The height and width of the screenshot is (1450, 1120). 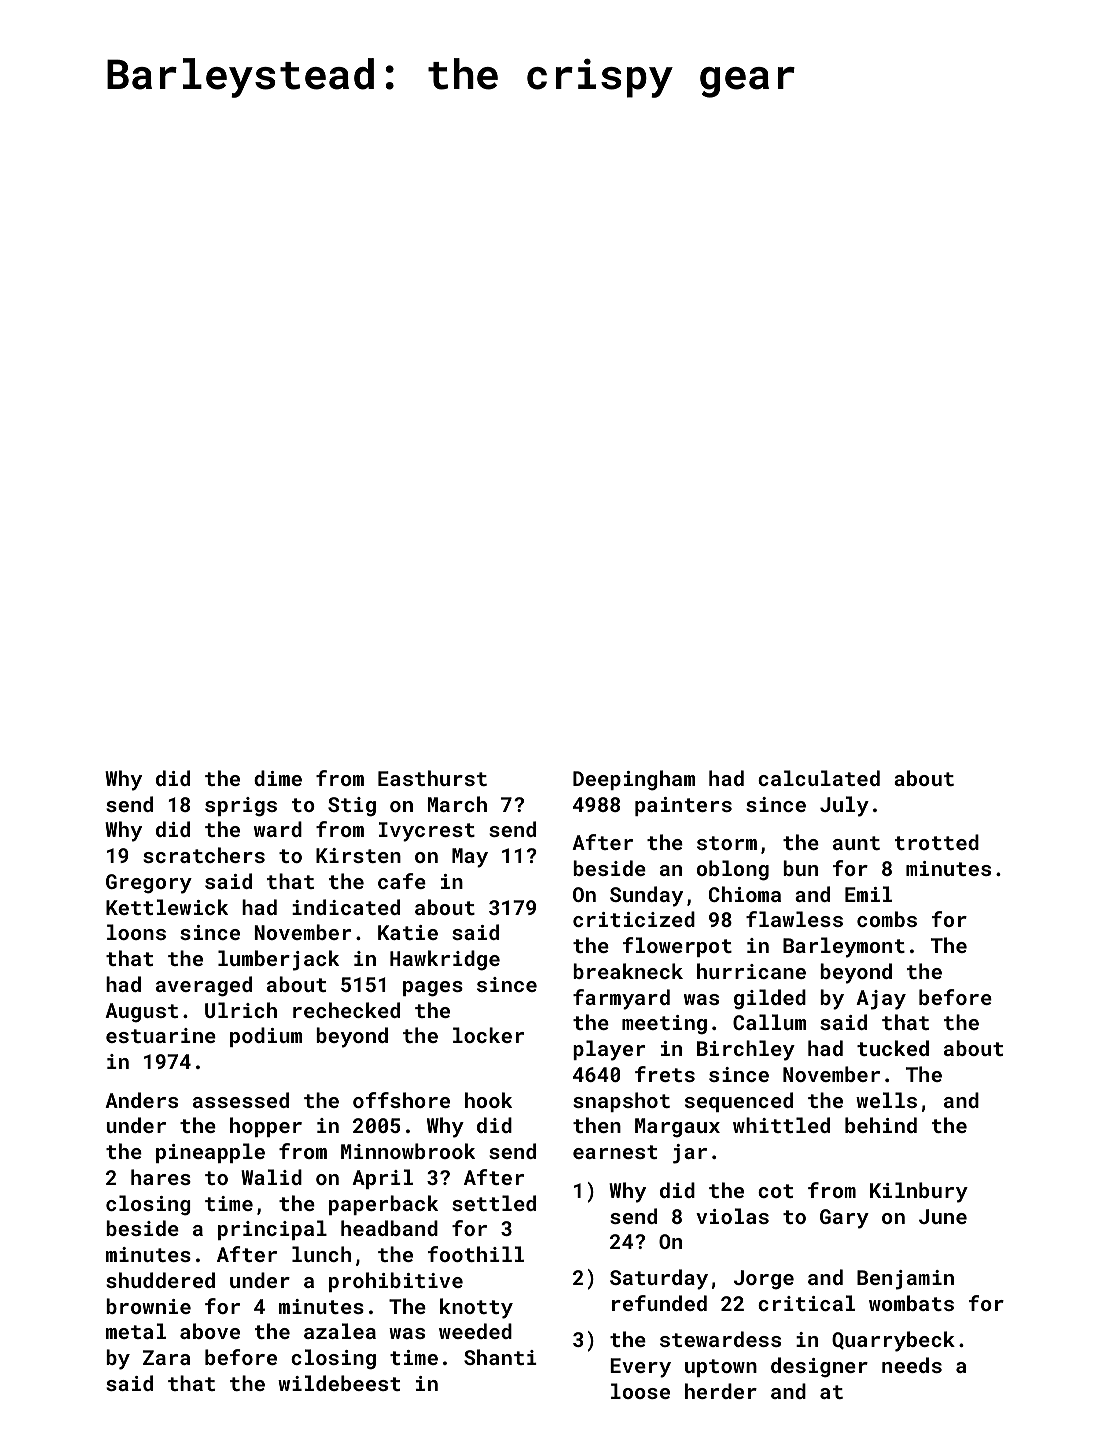 What do you see at coordinates (732, 1216) in the screenshot?
I see `violas` at bounding box center [732, 1216].
